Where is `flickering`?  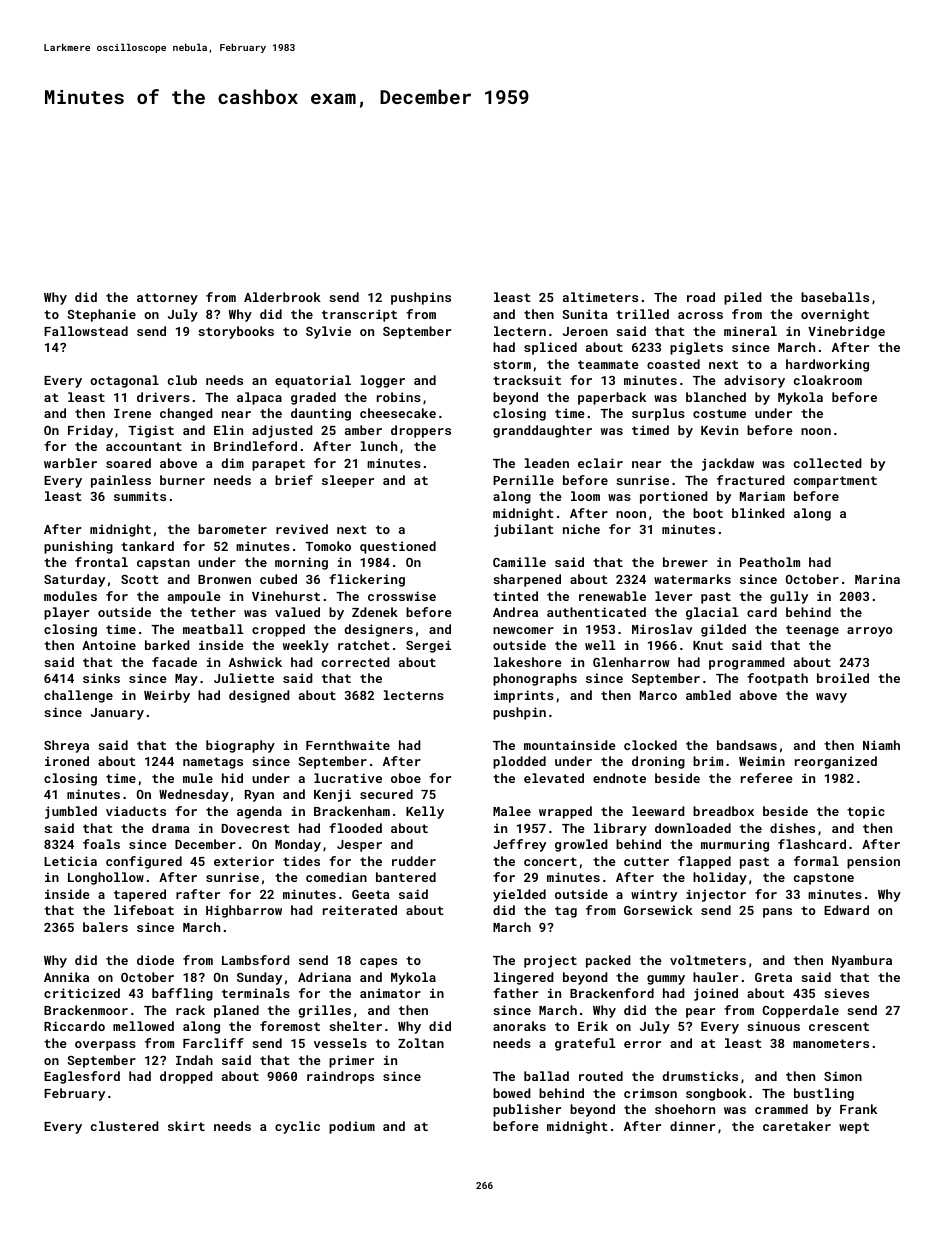 flickering is located at coordinates (367, 580).
